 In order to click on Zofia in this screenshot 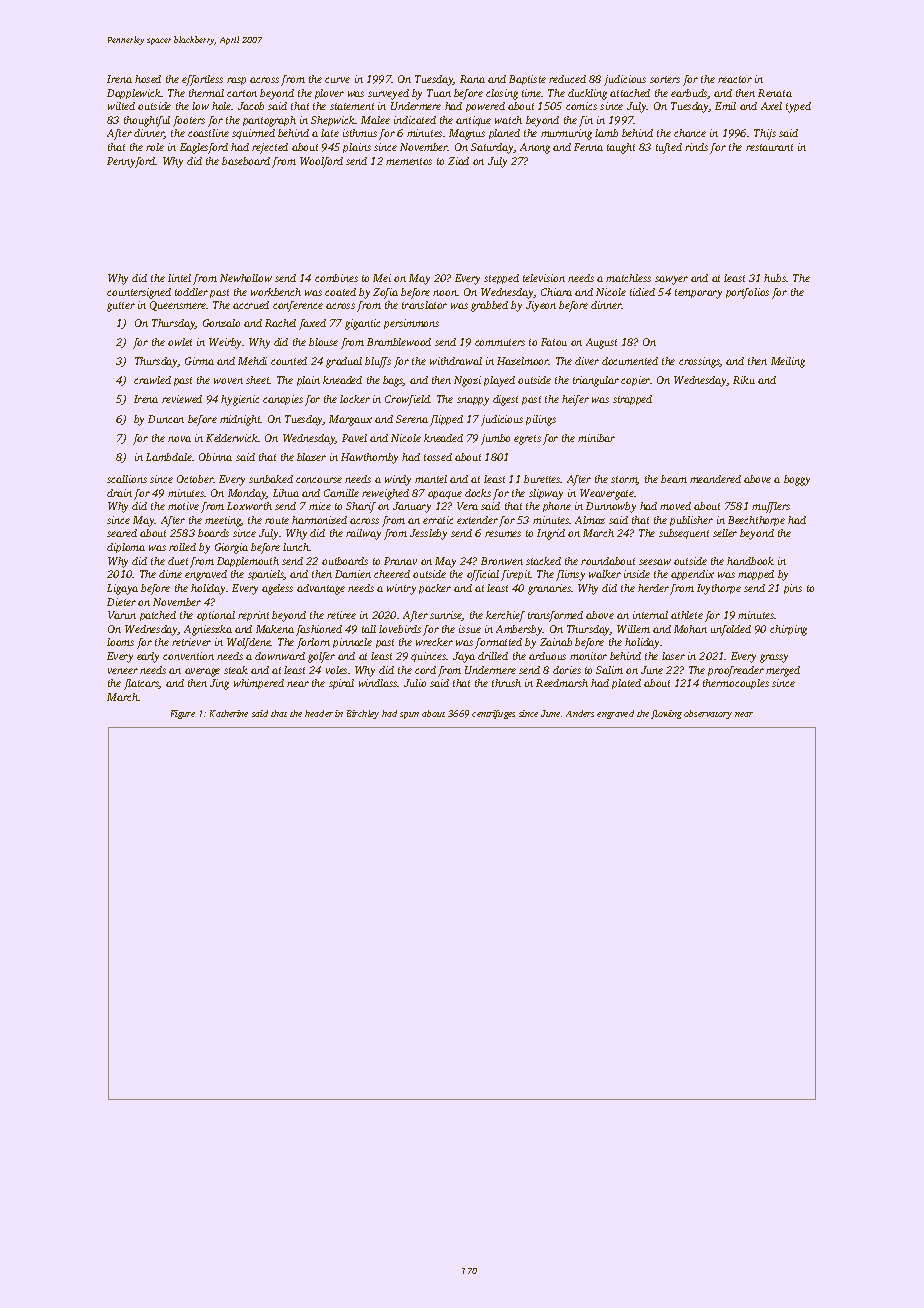, I will do `click(385, 293)`.
